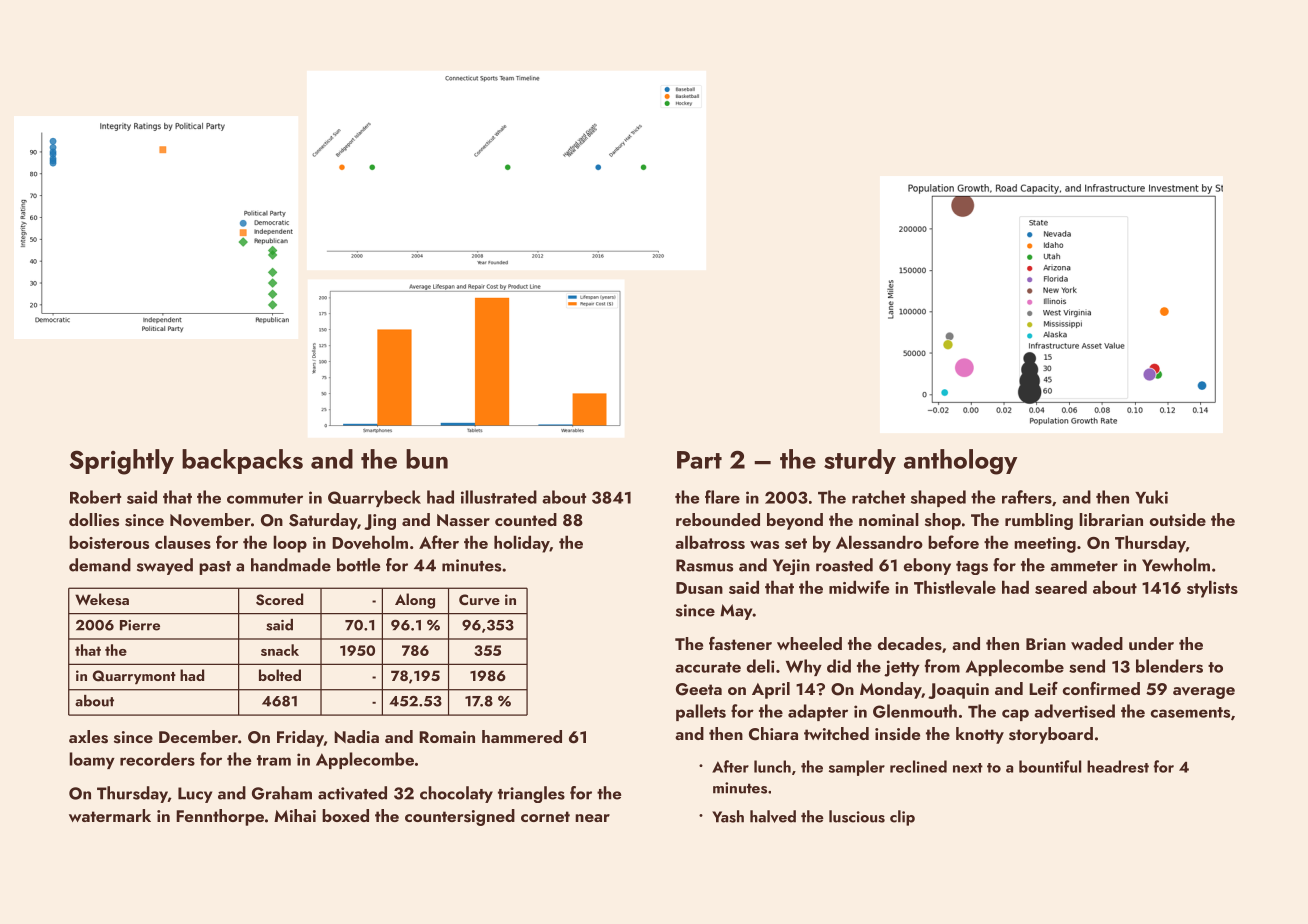 This page has width=1308, height=924. What do you see at coordinates (728, 816) in the page?
I see `Yash` at bounding box center [728, 816].
